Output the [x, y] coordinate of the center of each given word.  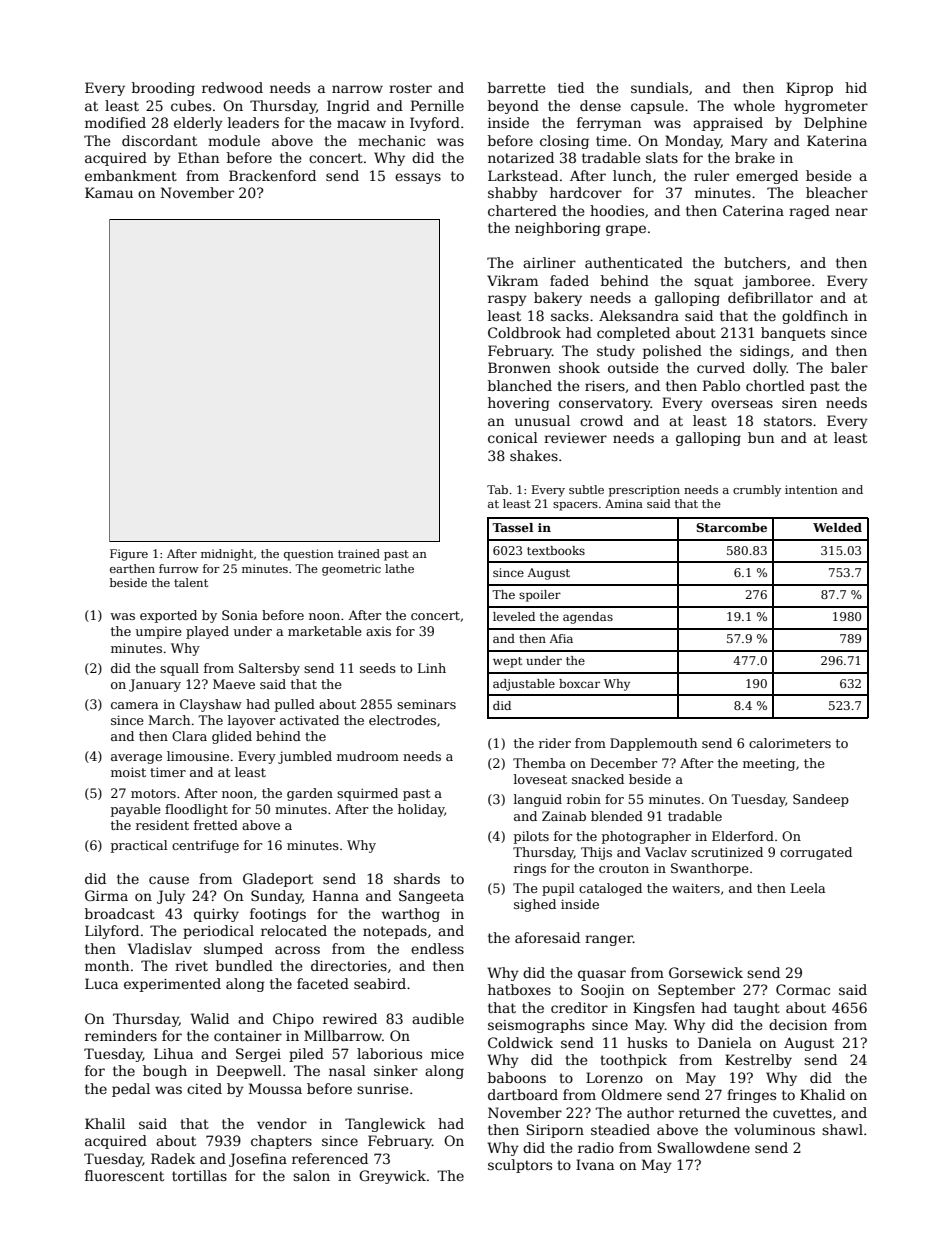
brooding [163, 89]
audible [438, 1018]
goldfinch [815, 317]
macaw [361, 124]
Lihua [173, 1053]
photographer [646, 837]
